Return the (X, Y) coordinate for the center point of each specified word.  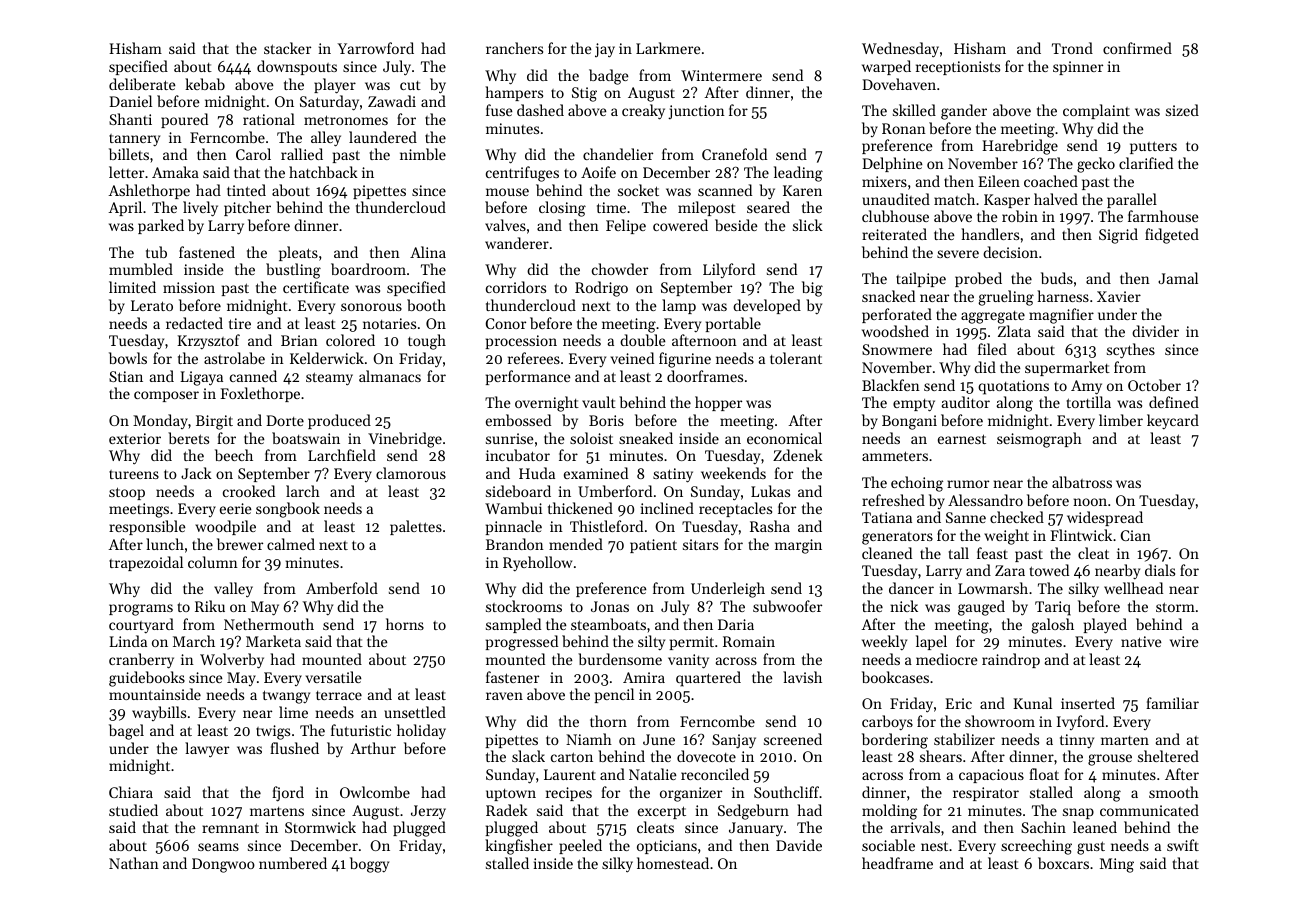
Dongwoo (223, 865)
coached (1051, 181)
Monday (160, 421)
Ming (1117, 865)
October (1154, 385)
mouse (507, 192)
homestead (673, 863)
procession (521, 342)
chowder (620, 269)
